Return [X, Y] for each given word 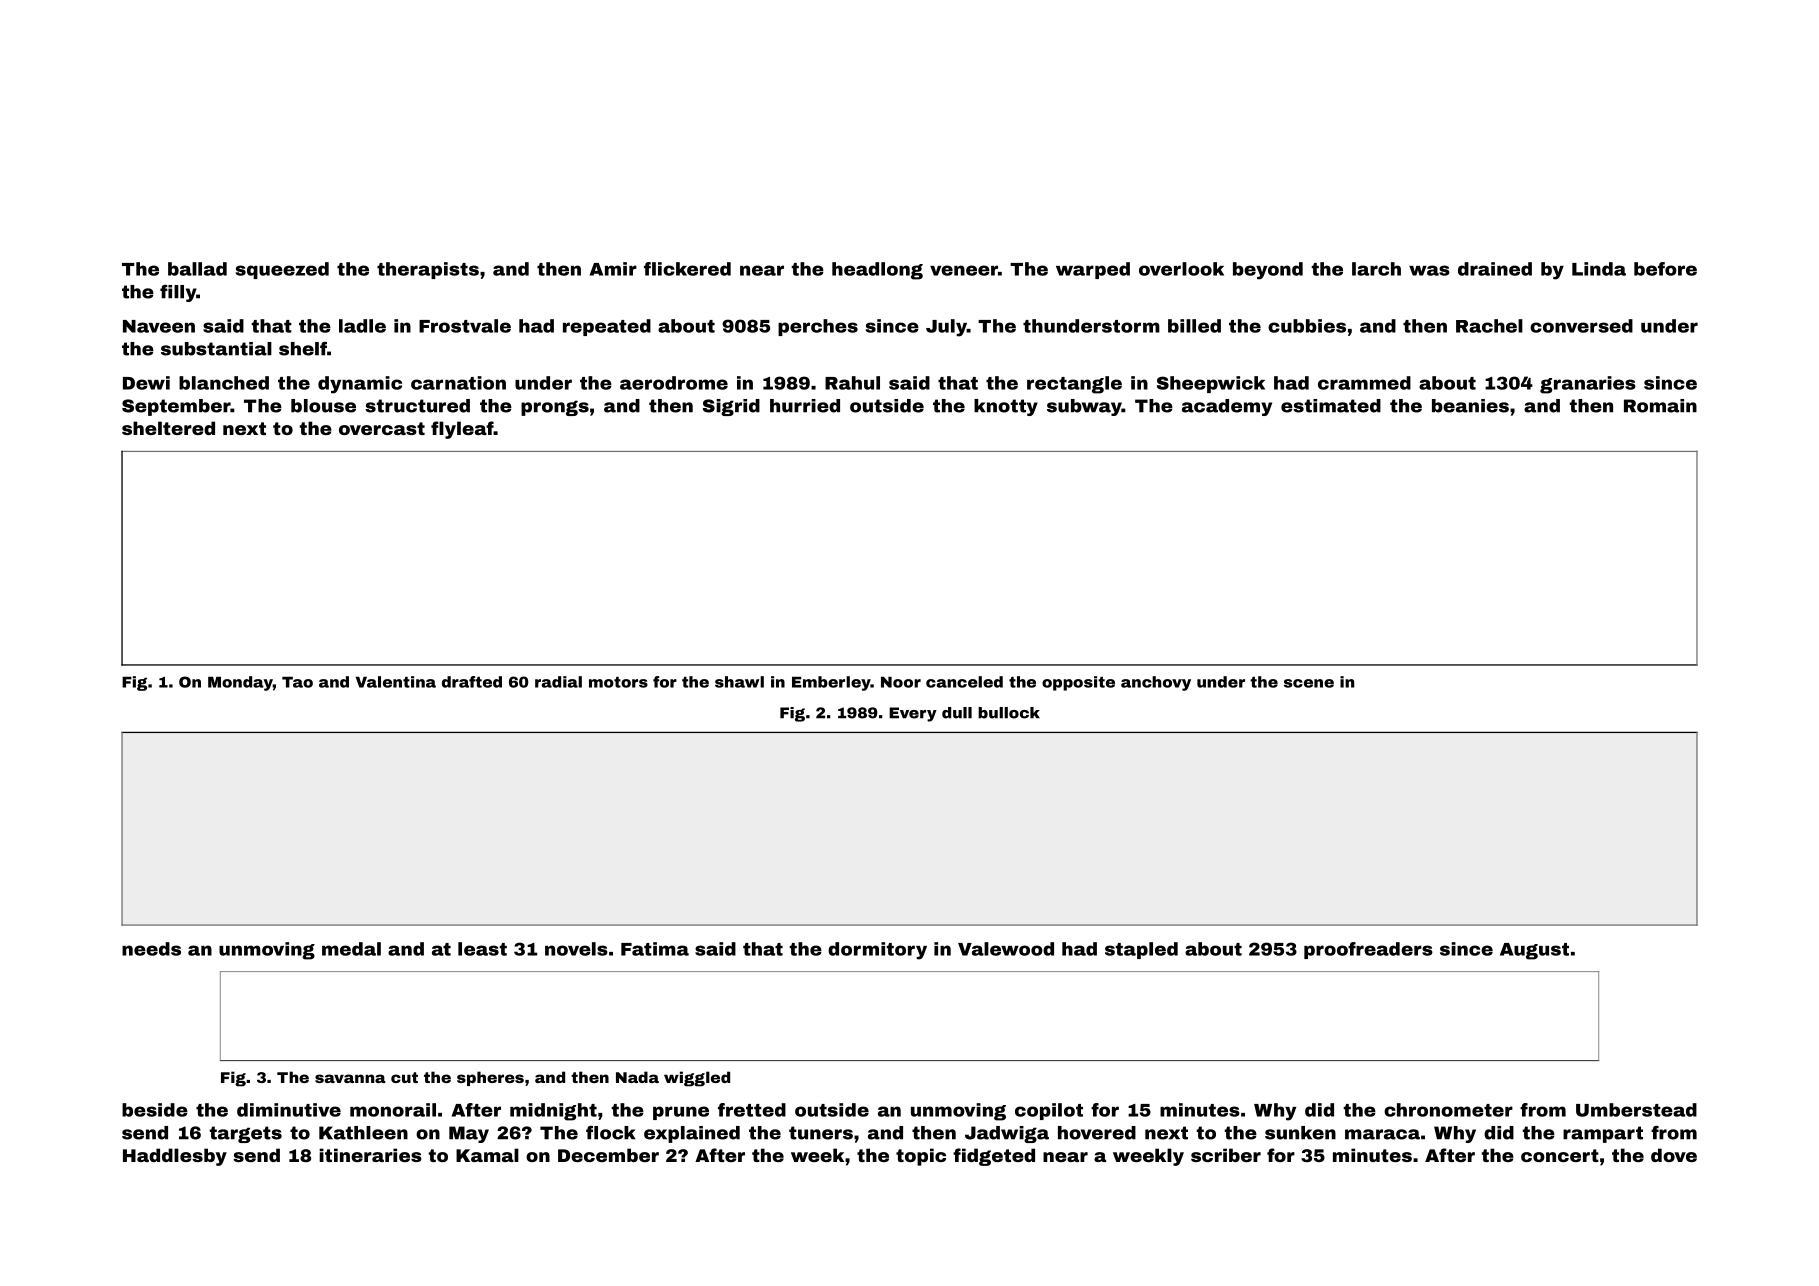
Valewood [1006, 949]
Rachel [1489, 326]
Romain [1660, 406]
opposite [1078, 683]
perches [818, 327]
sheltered [168, 428]
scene [1309, 683]
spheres [490, 1078]
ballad [197, 269]
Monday [240, 683]
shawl [739, 682]
